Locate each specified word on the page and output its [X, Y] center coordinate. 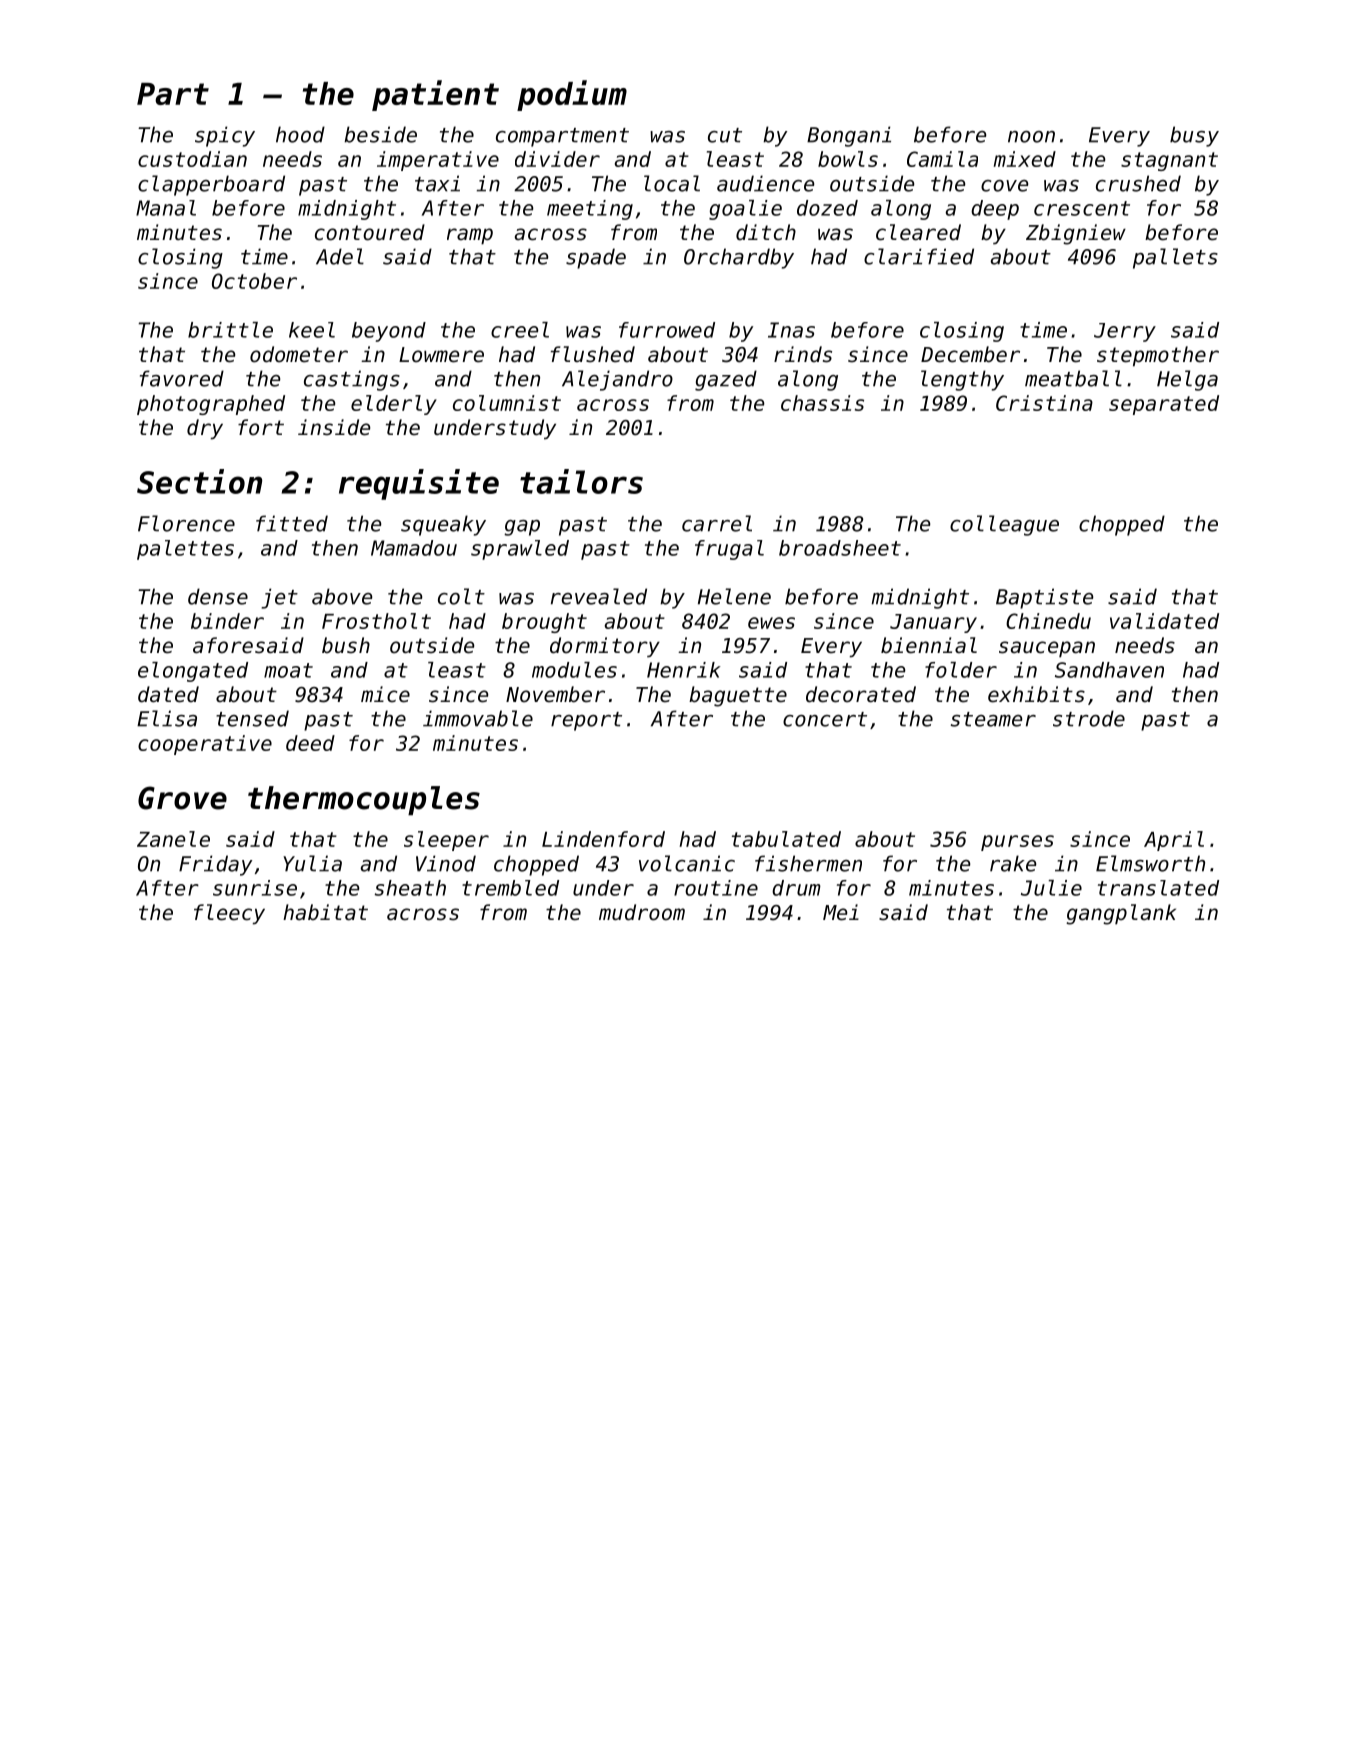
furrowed [667, 330]
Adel [340, 256]
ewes [771, 623]
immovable [478, 718]
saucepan [1047, 649]
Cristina [1044, 403]
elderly [394, 405]
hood [300, 134]
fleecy [229, 914]
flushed [593, 354]
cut [725, 135]
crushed [1138, 183]
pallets [1175, 258]
